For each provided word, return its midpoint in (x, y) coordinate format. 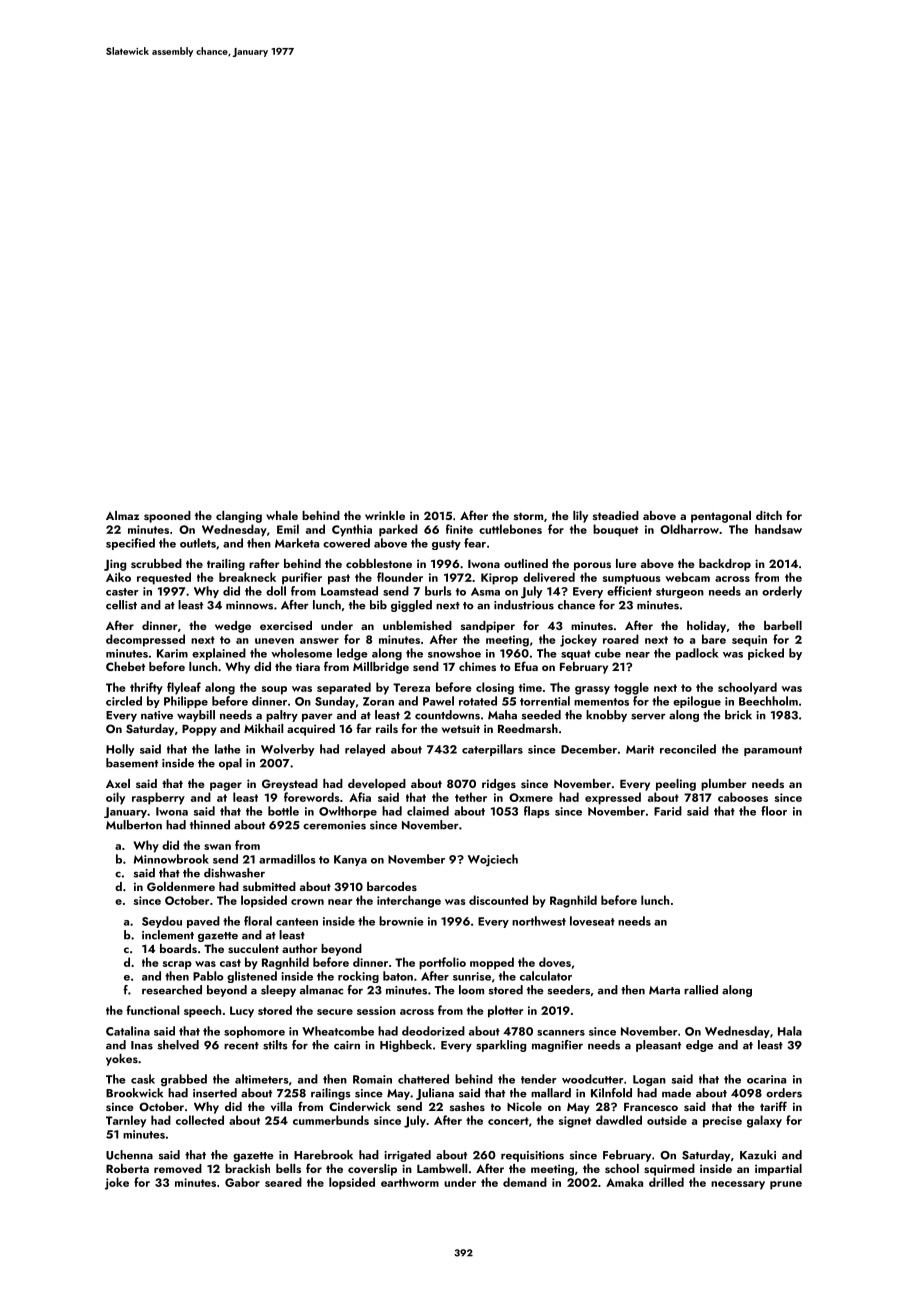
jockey (578, 640)
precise (722, 1122)
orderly (782, 592)
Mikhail (263, 728)
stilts (275, 1045)
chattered (423, 1079)
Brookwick (134, 1093)
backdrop (725, 565)
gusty (446, 545)
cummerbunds (331, 1120)
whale (282, 515)
